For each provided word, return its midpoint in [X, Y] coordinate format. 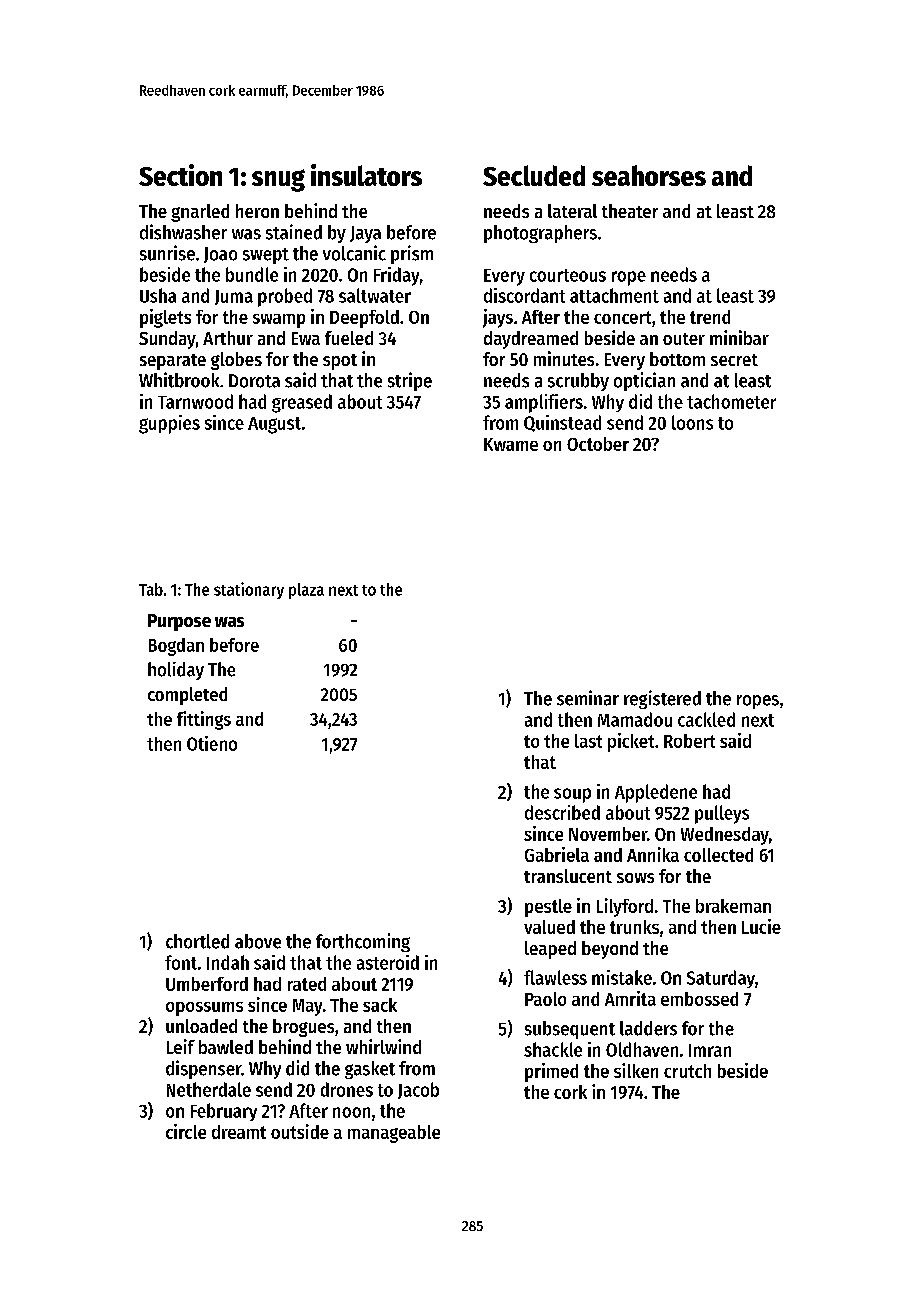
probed [285, 297]
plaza [306, 591]
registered [662, 699]
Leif [181, 1046]
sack [380, 1005]
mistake [622, 977]
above [258, 941]
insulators [366, 175]
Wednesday [725, 836]
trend [710, 317]
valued [549, 927]
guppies [169, 424]
